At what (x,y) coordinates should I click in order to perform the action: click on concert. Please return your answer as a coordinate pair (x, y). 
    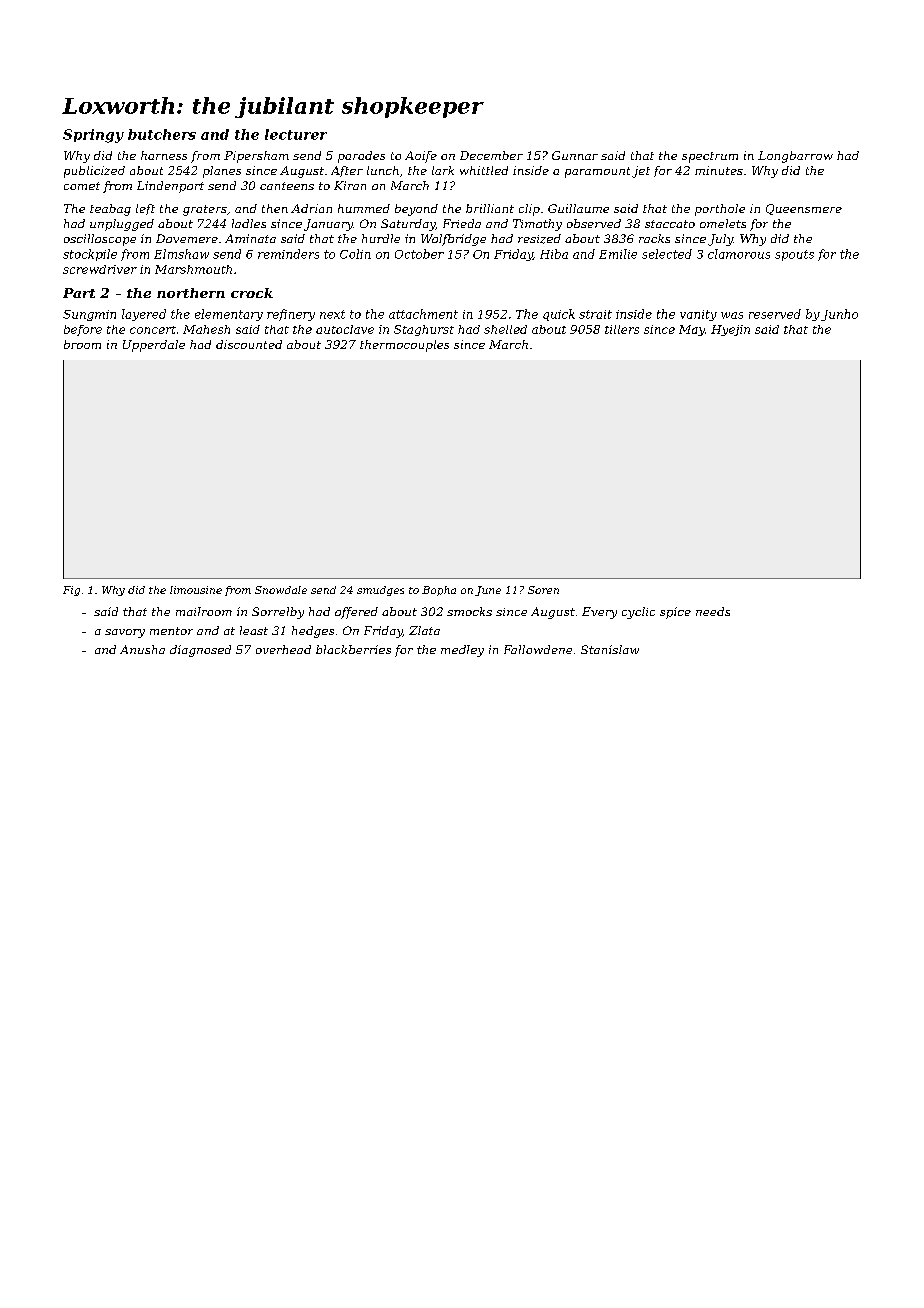
    Looking at the image, I should click on (153, 330).
